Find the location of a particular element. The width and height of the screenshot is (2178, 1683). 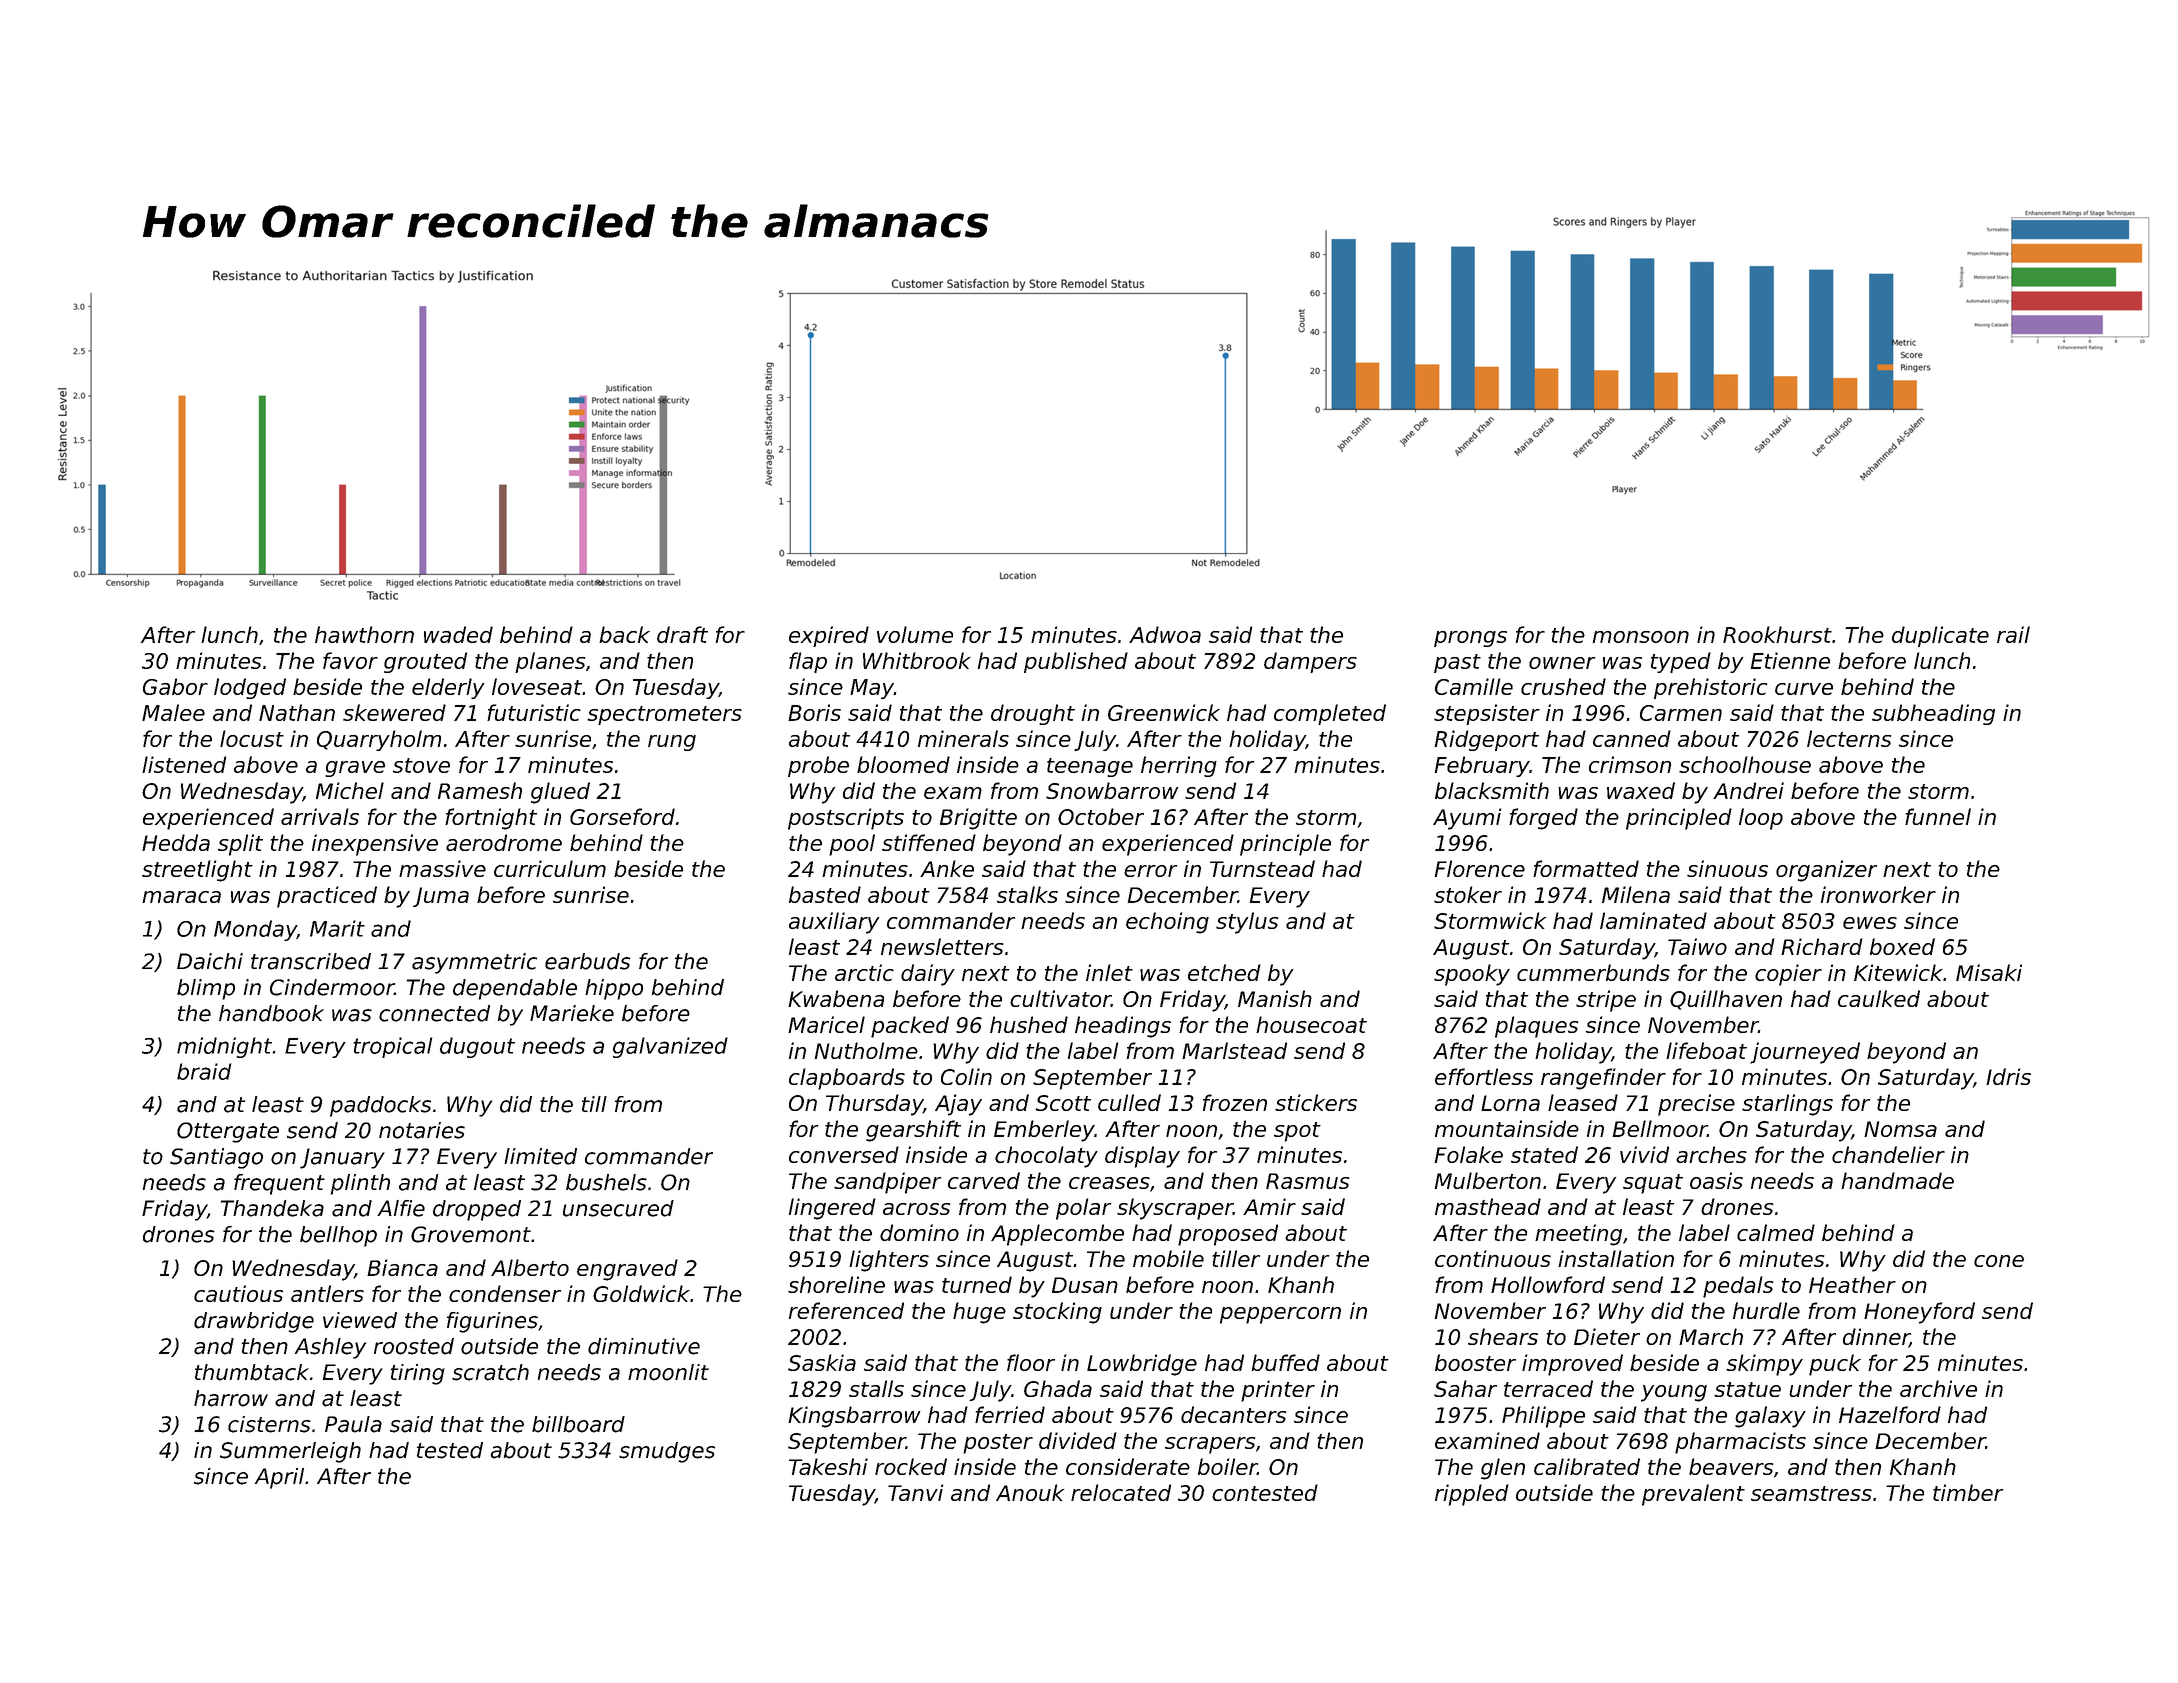

Alberto is located at coordinates (530, 1267).
